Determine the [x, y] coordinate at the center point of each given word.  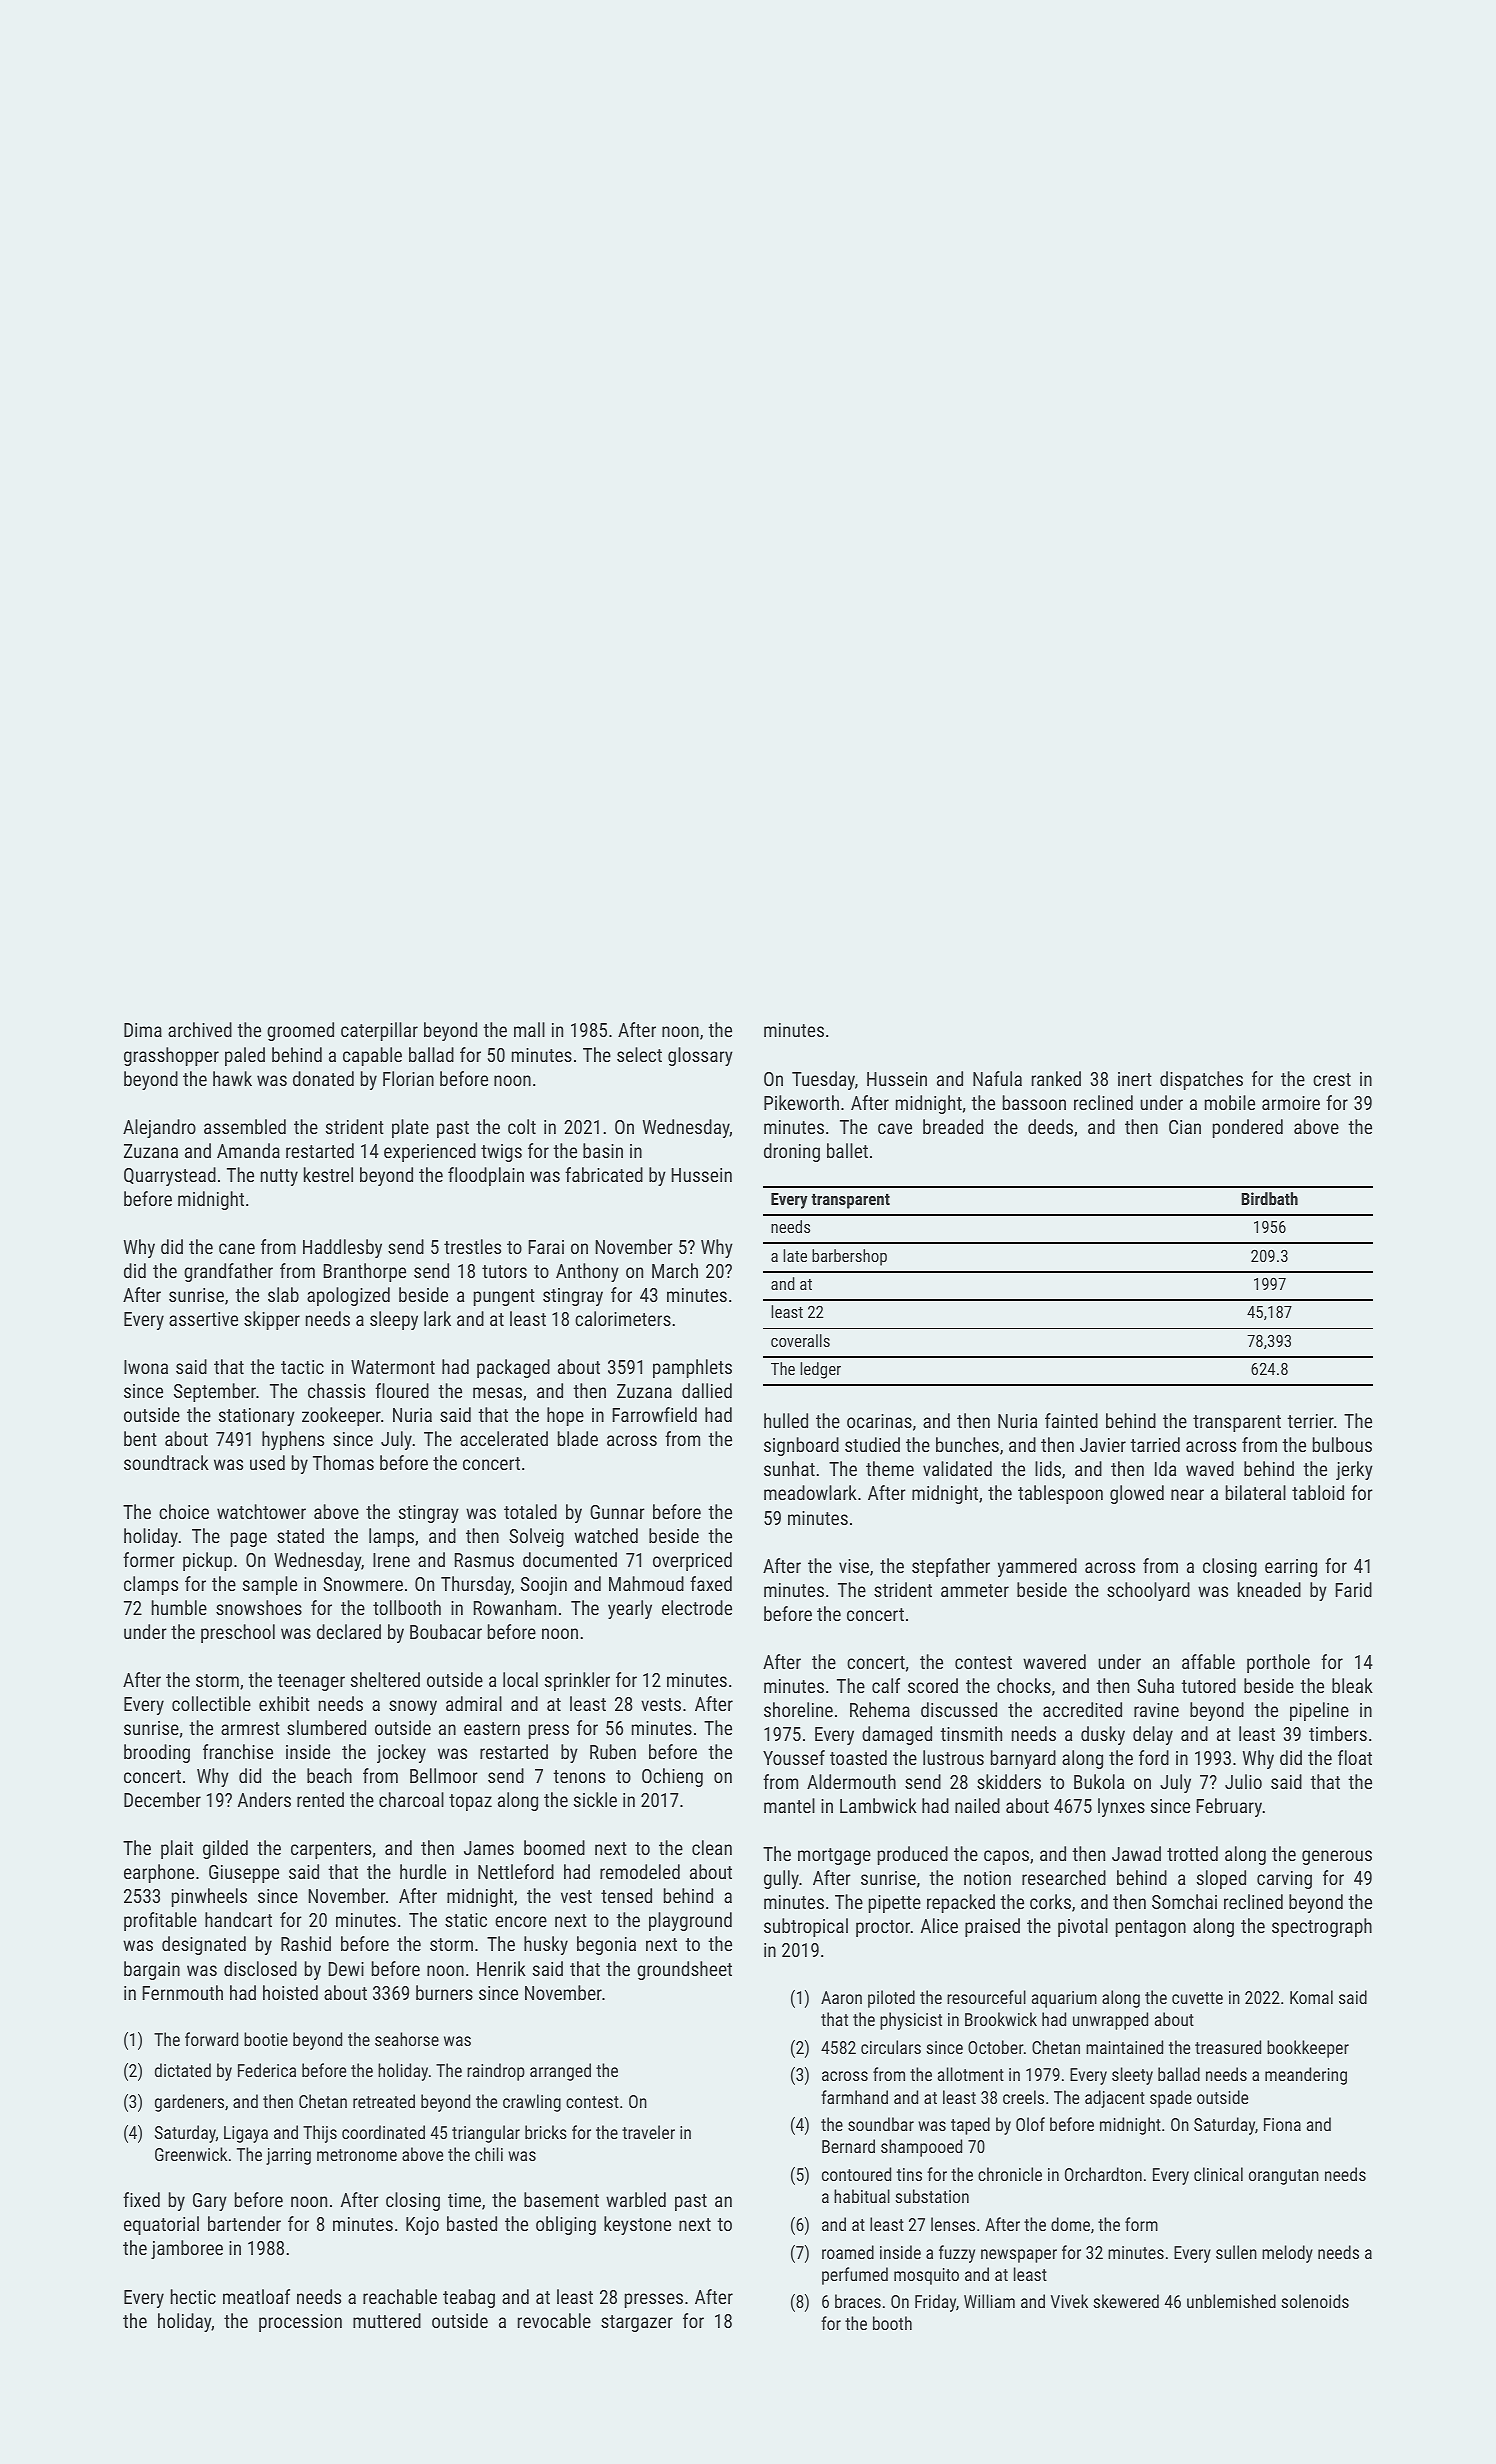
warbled [636, 2199]
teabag [469, 2298]
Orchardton [1103, 2174]
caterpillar [379, 1031]
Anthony [587, 1272]
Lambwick [878, 1805]
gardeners [189, 2103]
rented [320, 1799]
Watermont [393, 1367]
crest [1332, 1079]
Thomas [343, 1462]
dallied [707, 1390]
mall [529, 1029]
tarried [1155, 1444]
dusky [1103, 1735]
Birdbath [1269, 1198]
